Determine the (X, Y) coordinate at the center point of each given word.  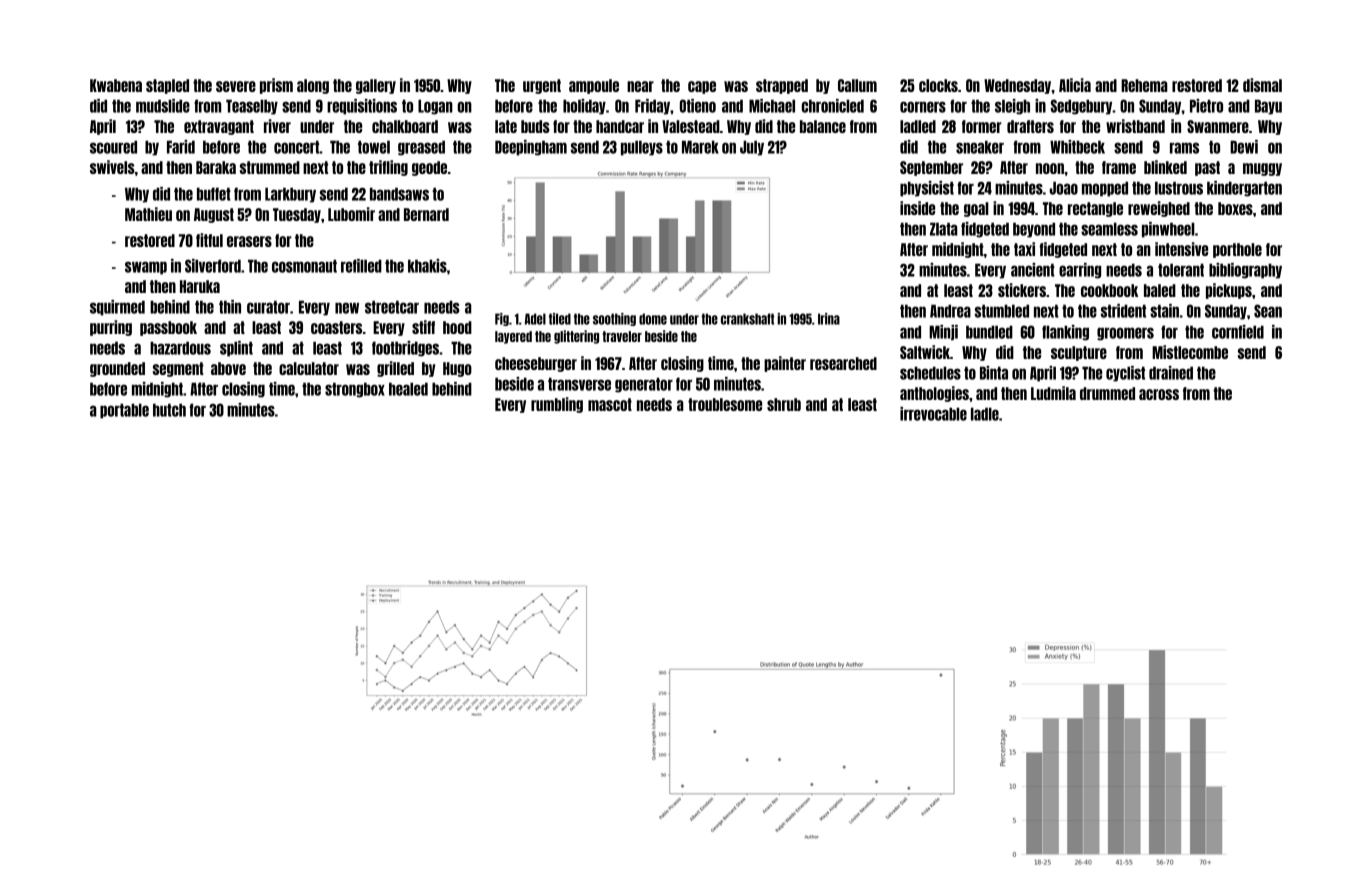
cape (702, 87)
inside (917, 208)
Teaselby (252, 107)
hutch (169, 410)
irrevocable (933, 414)
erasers (249, 241)
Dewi (1244, 147)
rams (1184, 148)
